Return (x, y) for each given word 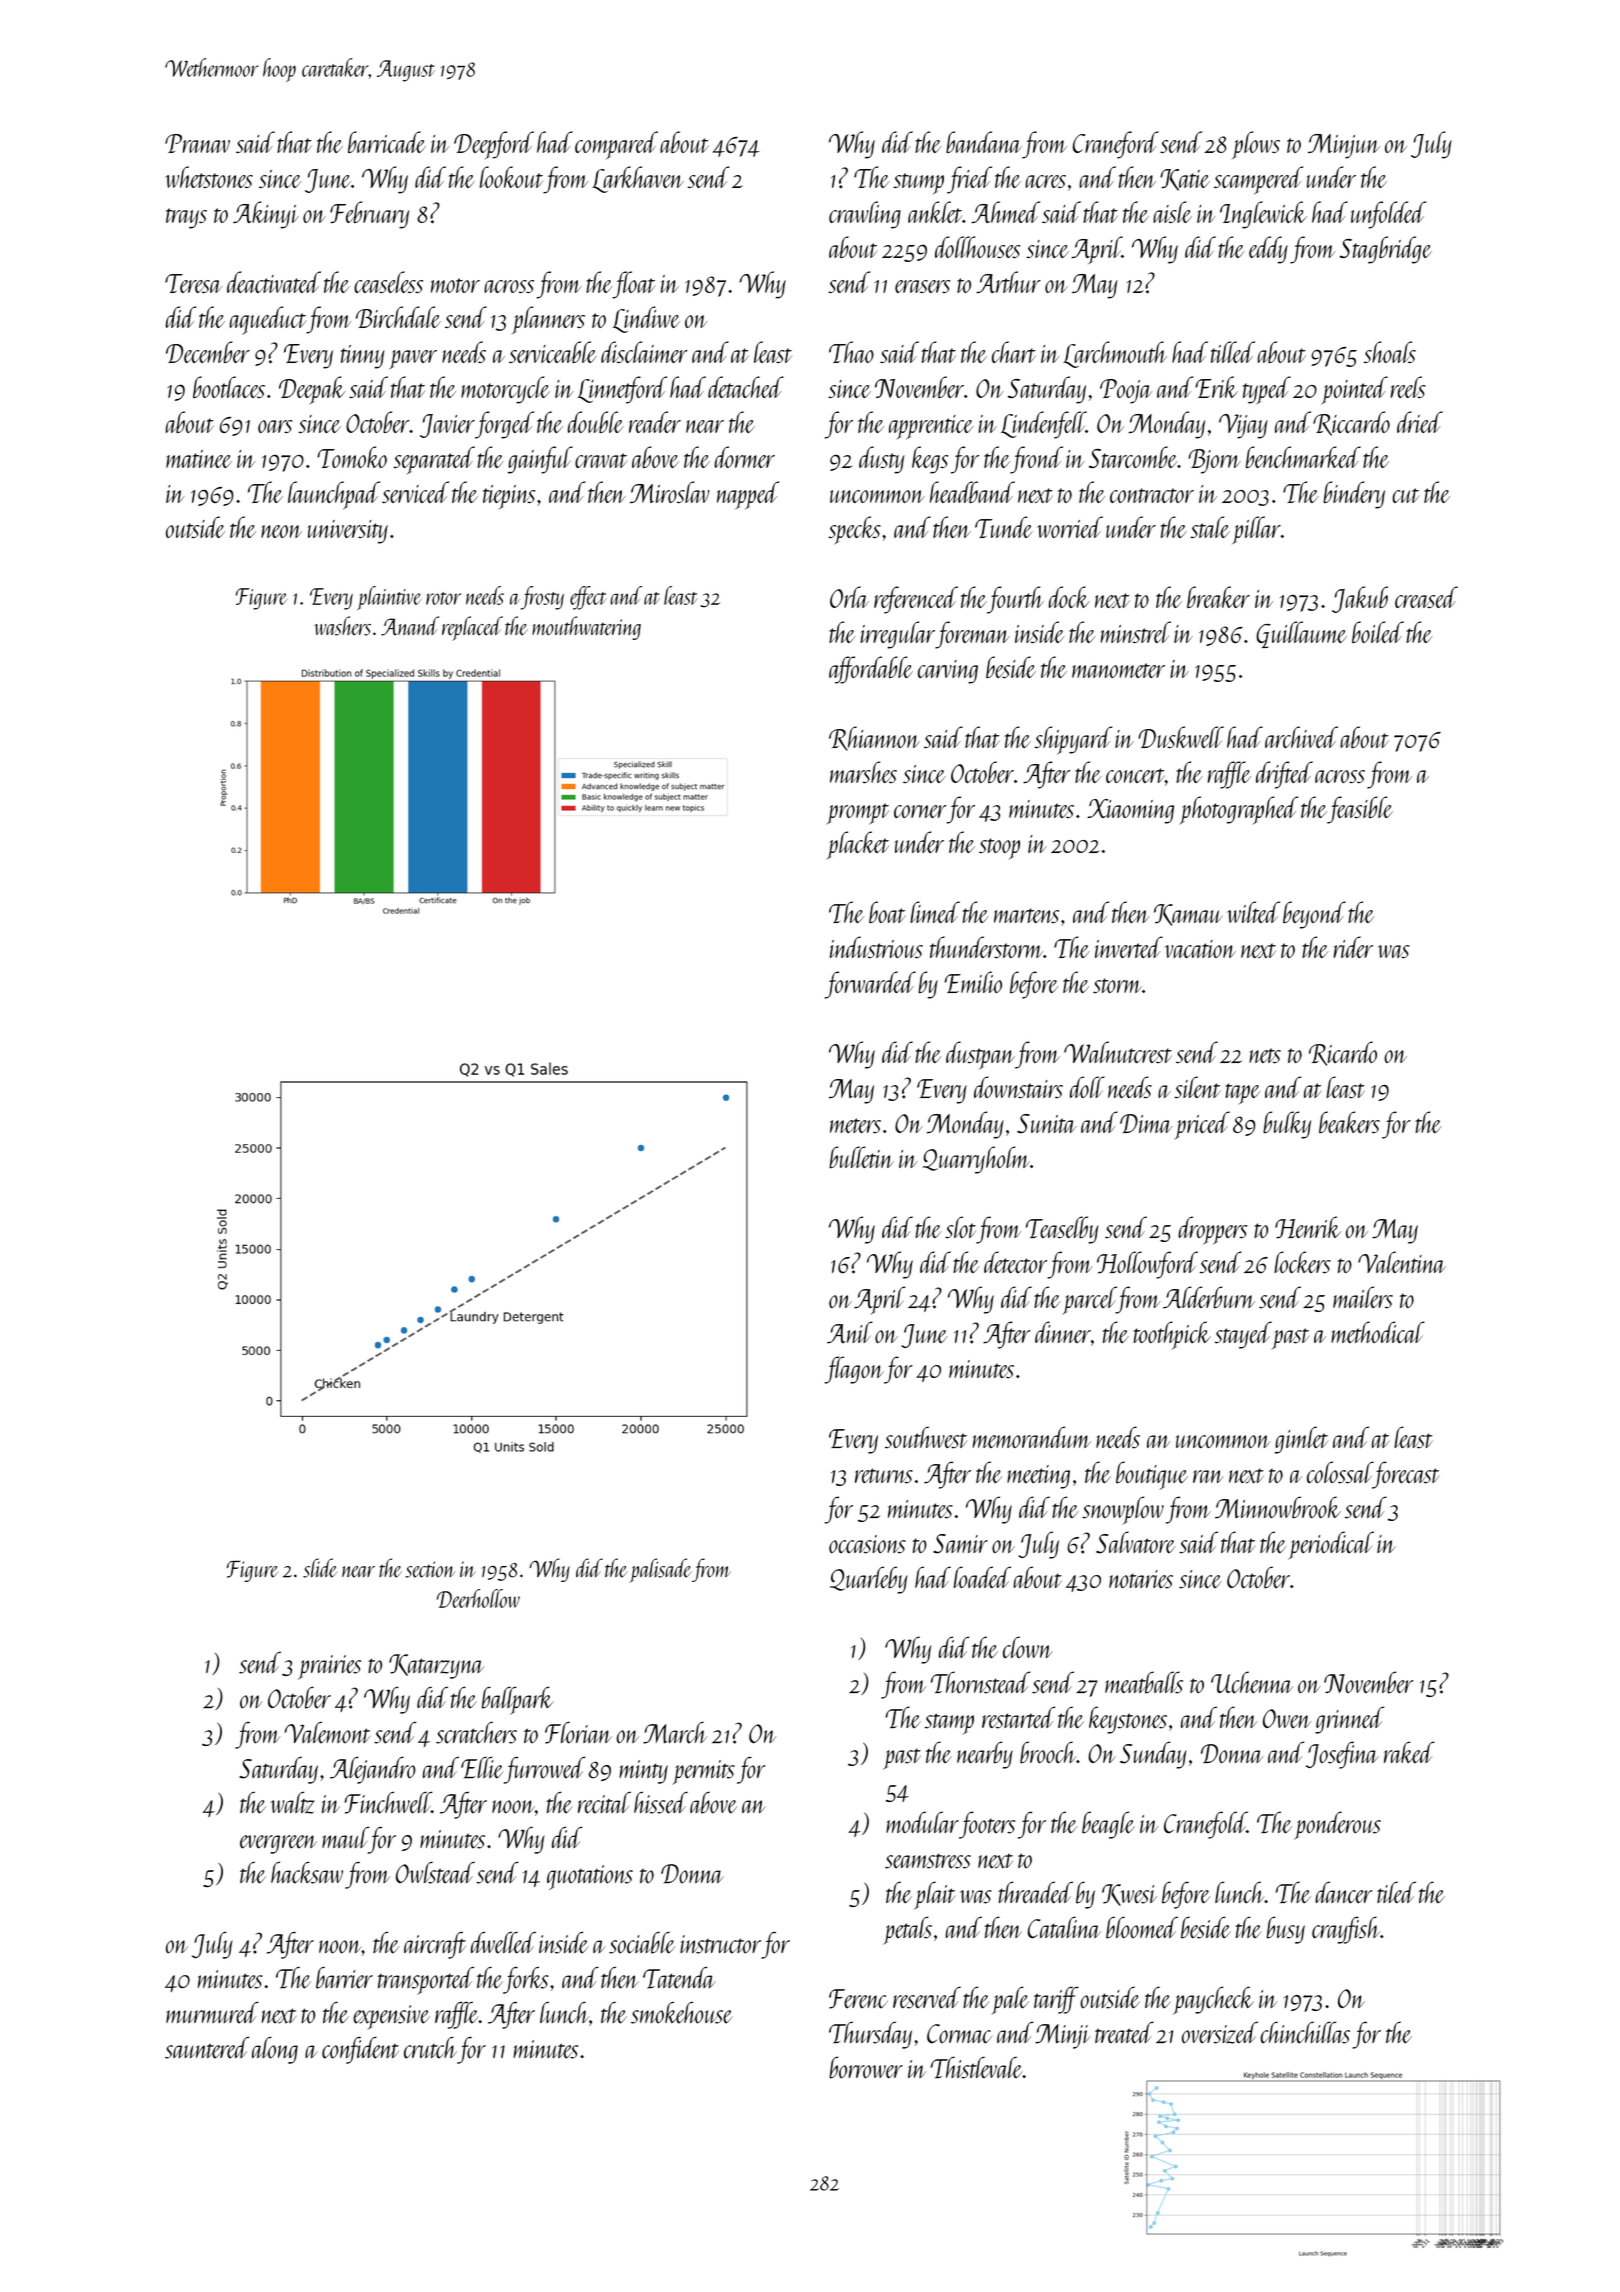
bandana (984, 142)
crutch (430, 2048)
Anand (410, 626)
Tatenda (679, 1978)
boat (887, 912)
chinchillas (1305, 2032)
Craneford (1116, 145)
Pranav (197, 143)
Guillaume (1301, 634)
